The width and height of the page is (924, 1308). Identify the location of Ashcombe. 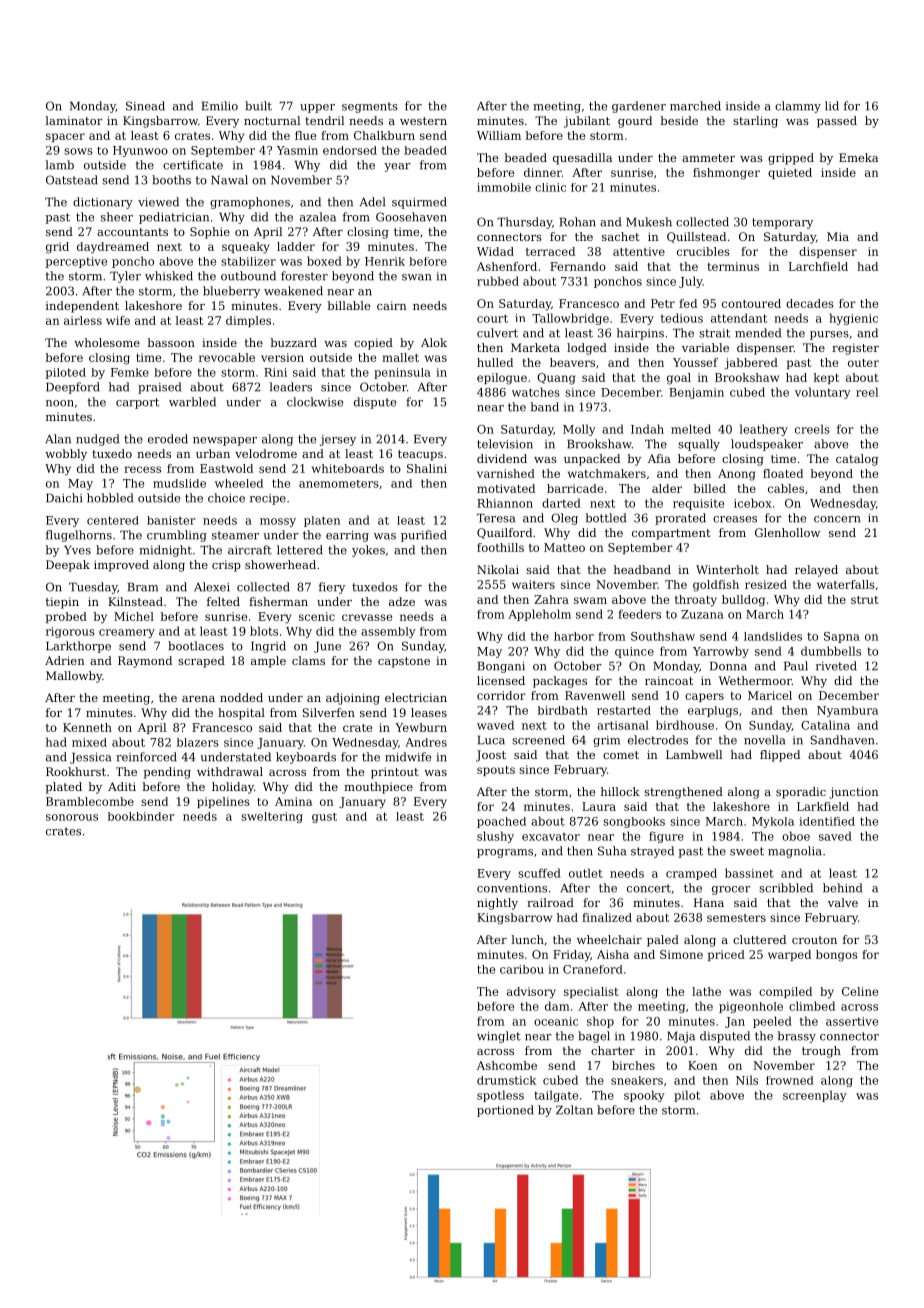
(507, 1065).
